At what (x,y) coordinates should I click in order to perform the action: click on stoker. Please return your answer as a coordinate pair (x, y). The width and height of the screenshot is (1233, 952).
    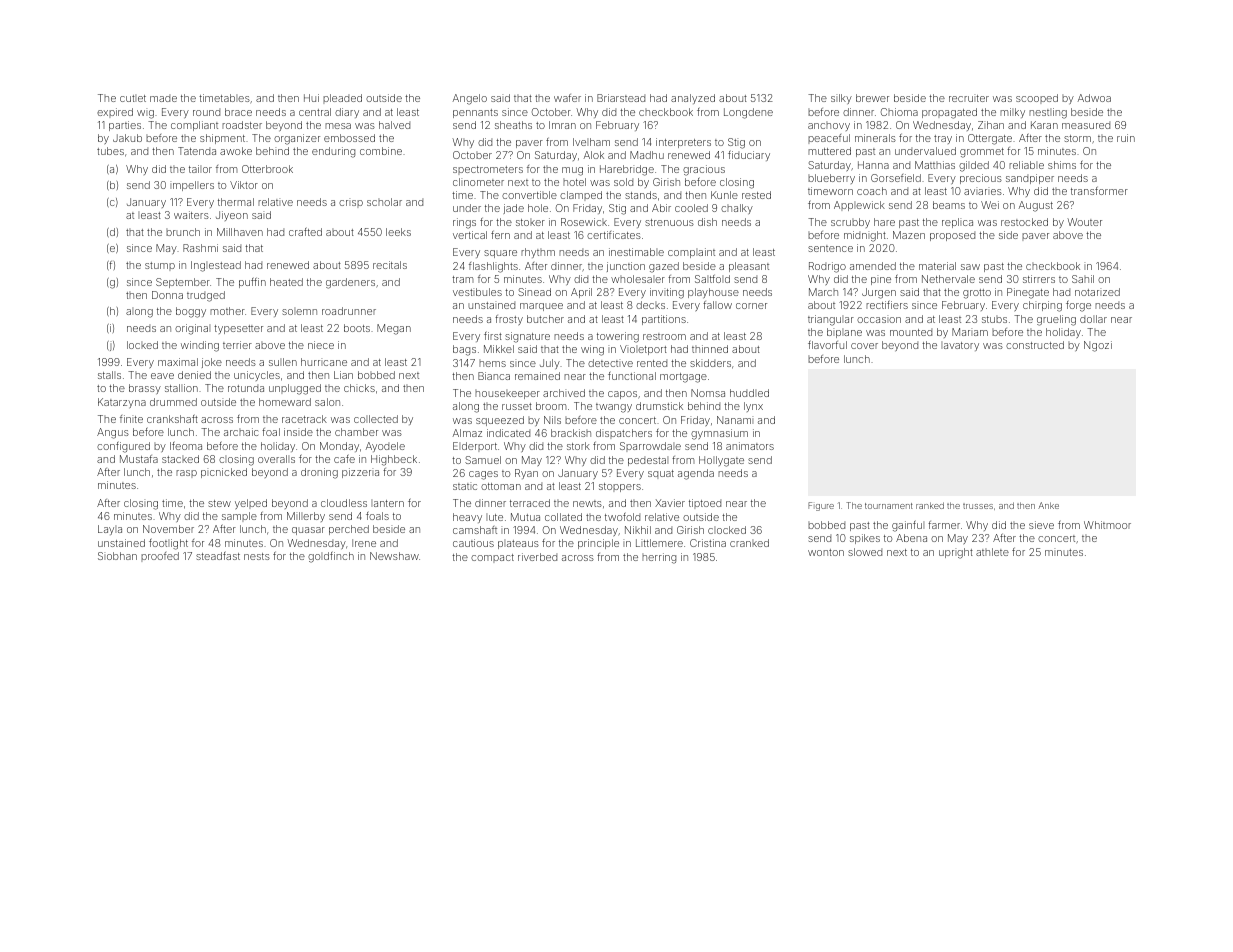
    Looking at the image, I should click on (530, 222).
